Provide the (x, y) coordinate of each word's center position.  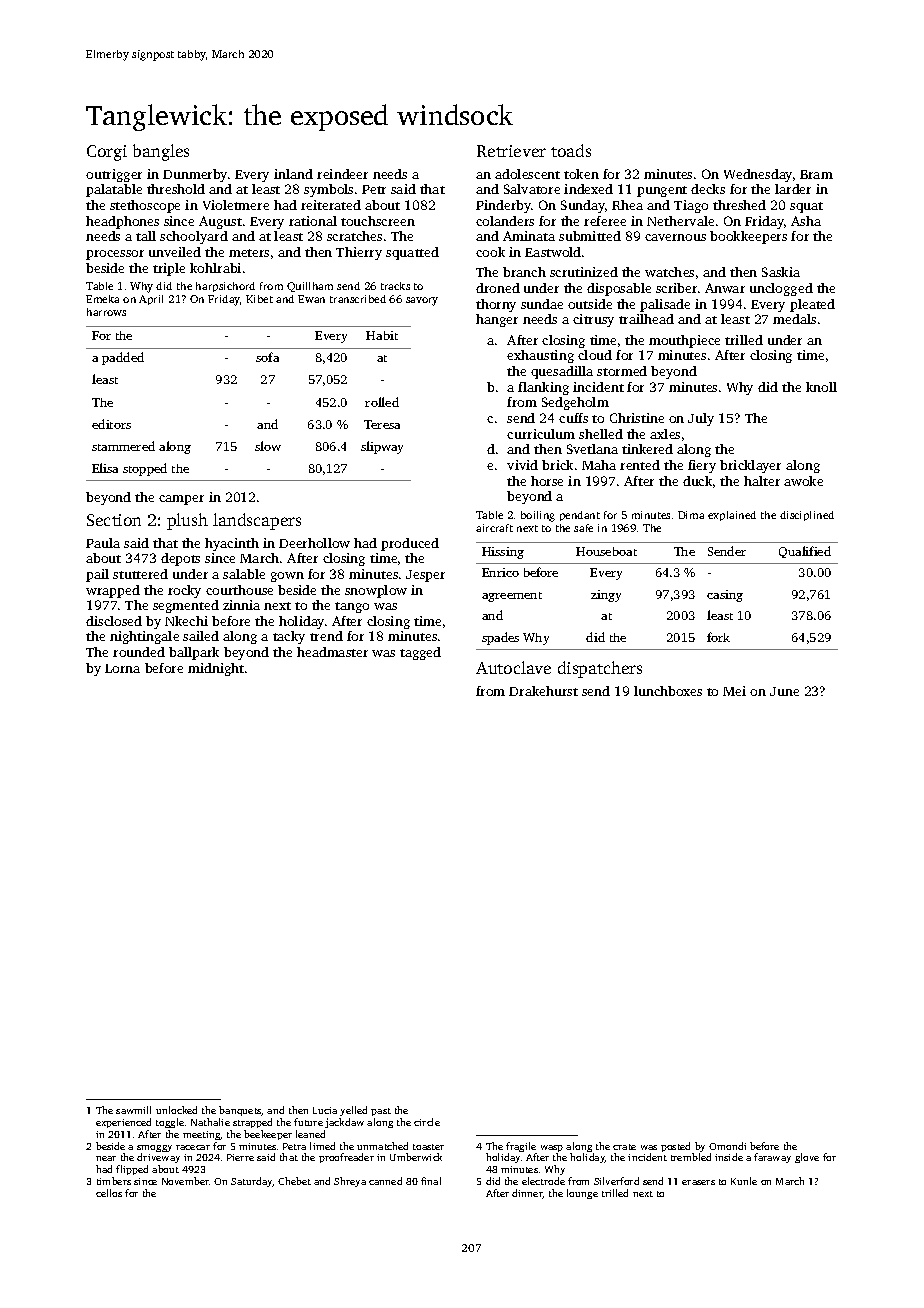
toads (571, 150)
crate (624, 1147)
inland (293, 174)
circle (427, 1122)
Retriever (511, 151)
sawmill (133, 1110)
